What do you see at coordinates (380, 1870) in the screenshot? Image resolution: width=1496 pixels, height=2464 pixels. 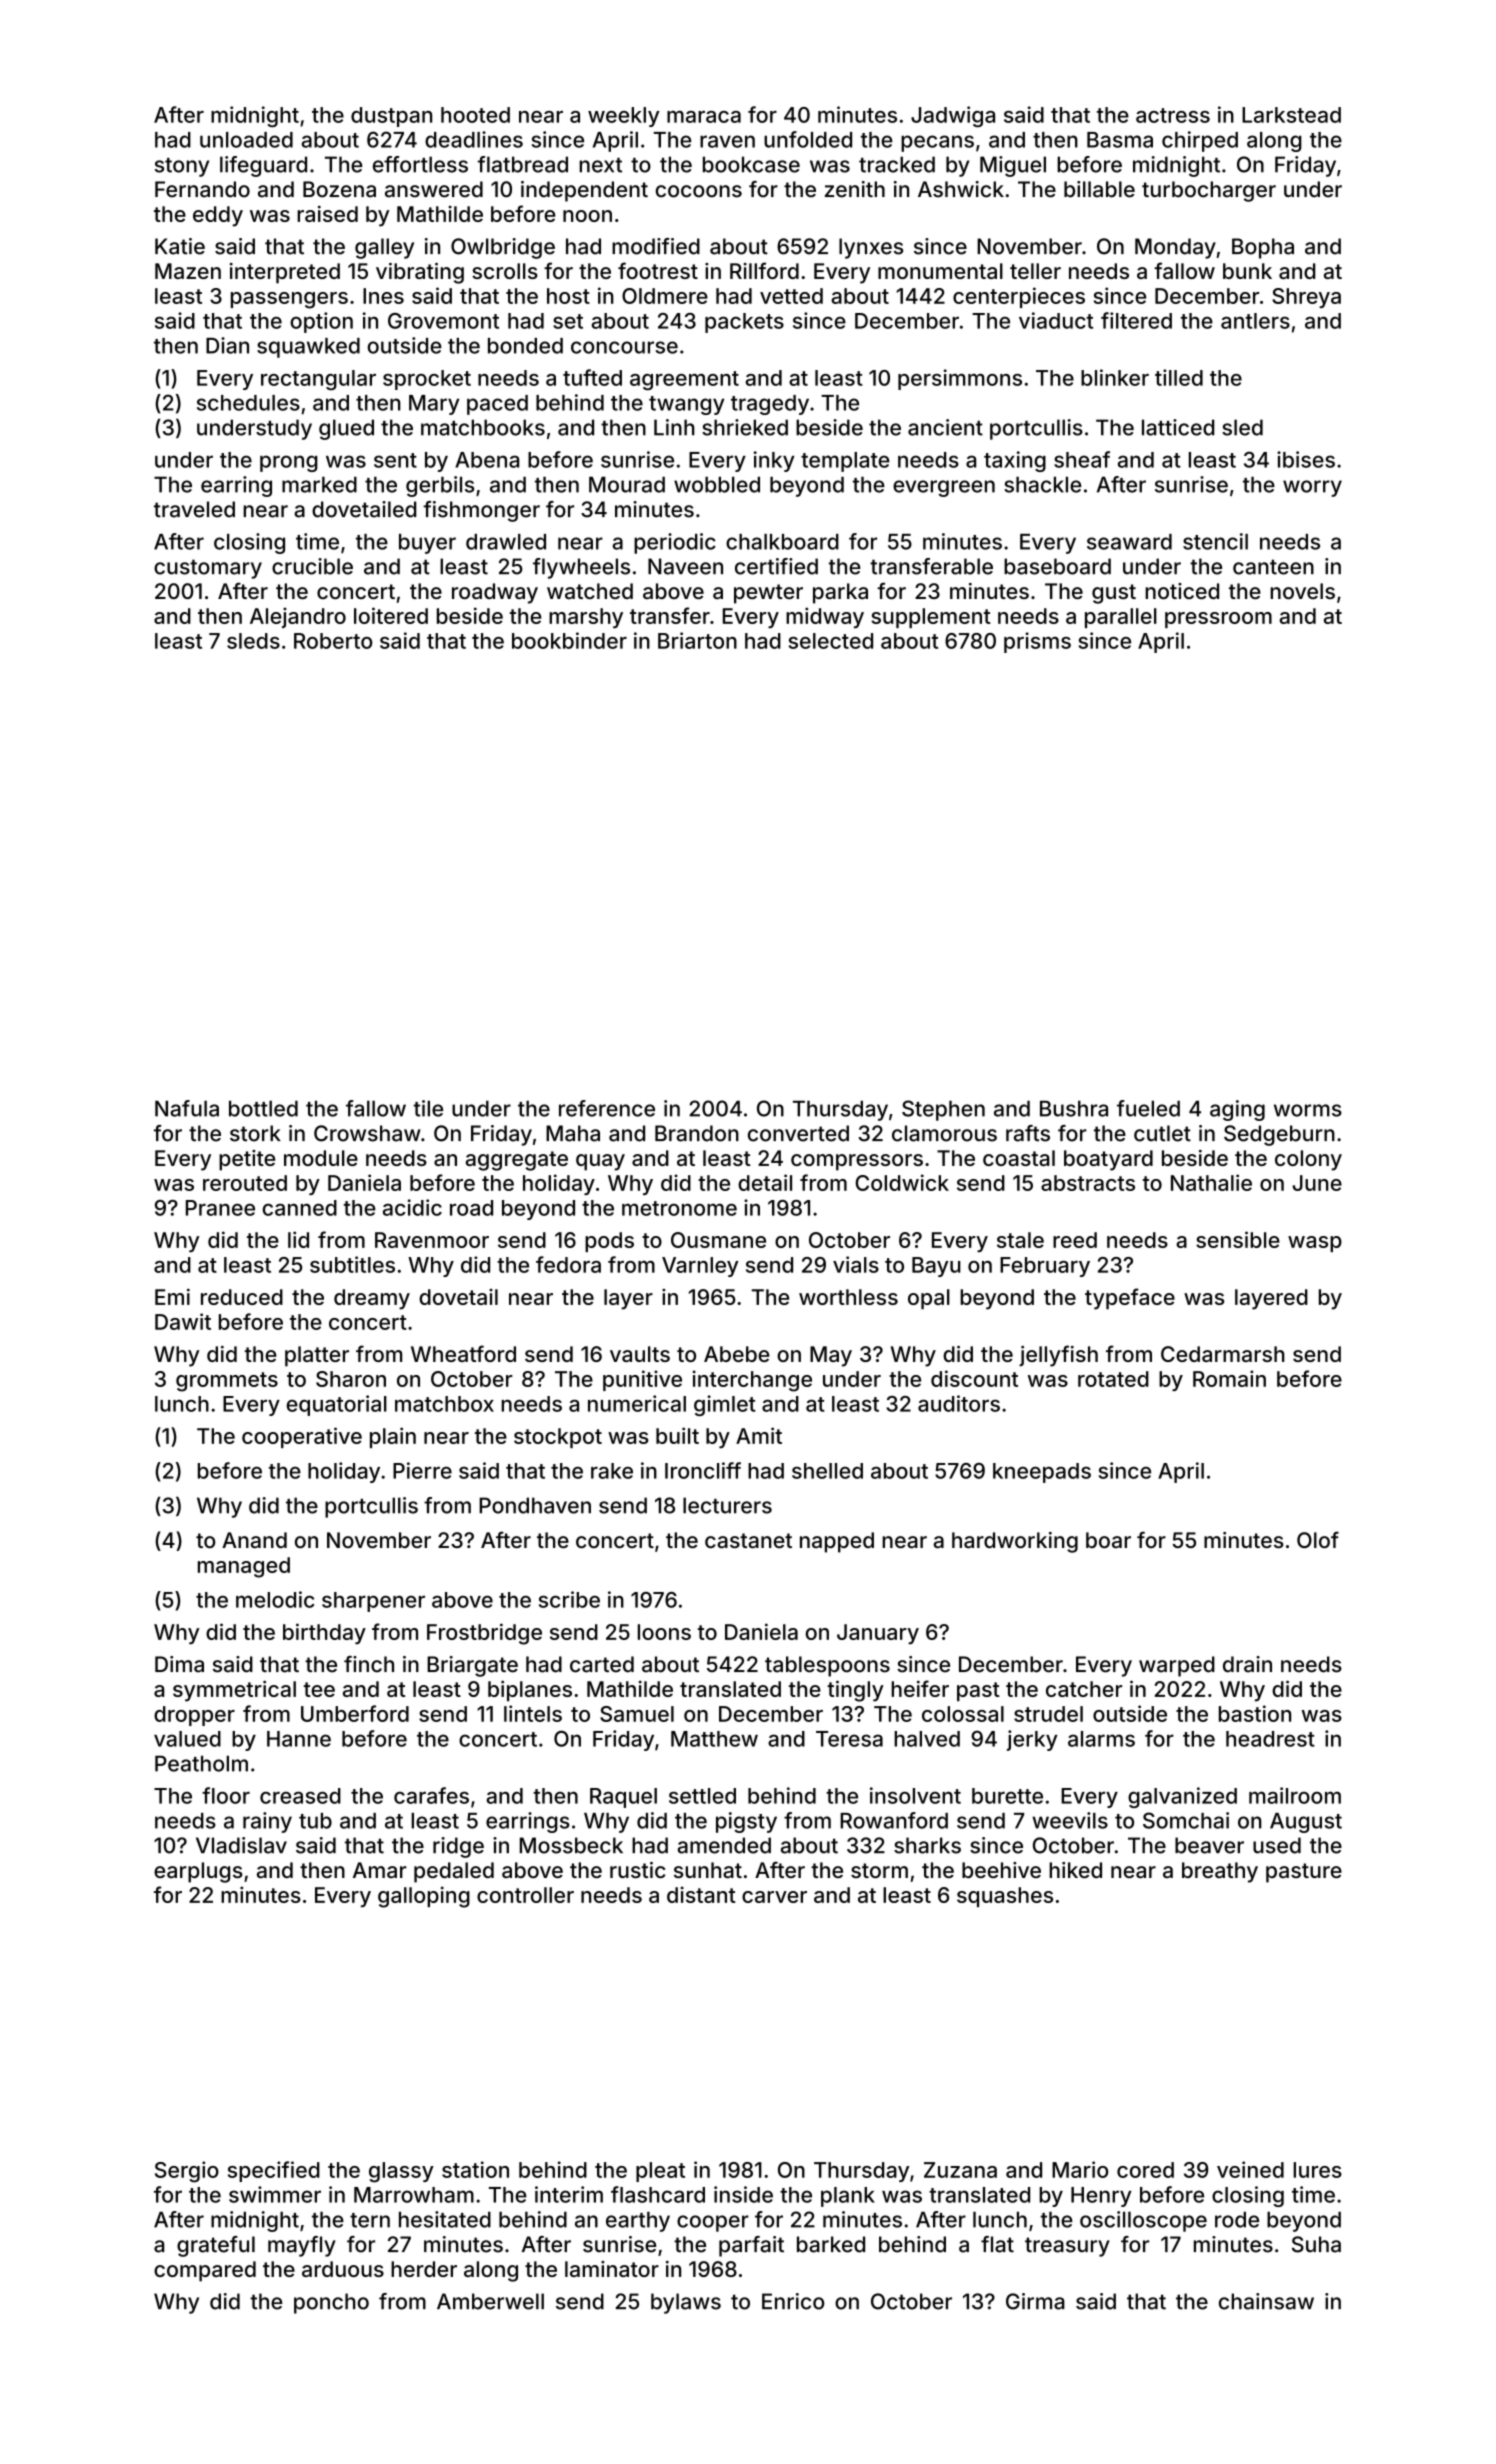 I see `Amar` at bounding box center [380, 1870].
